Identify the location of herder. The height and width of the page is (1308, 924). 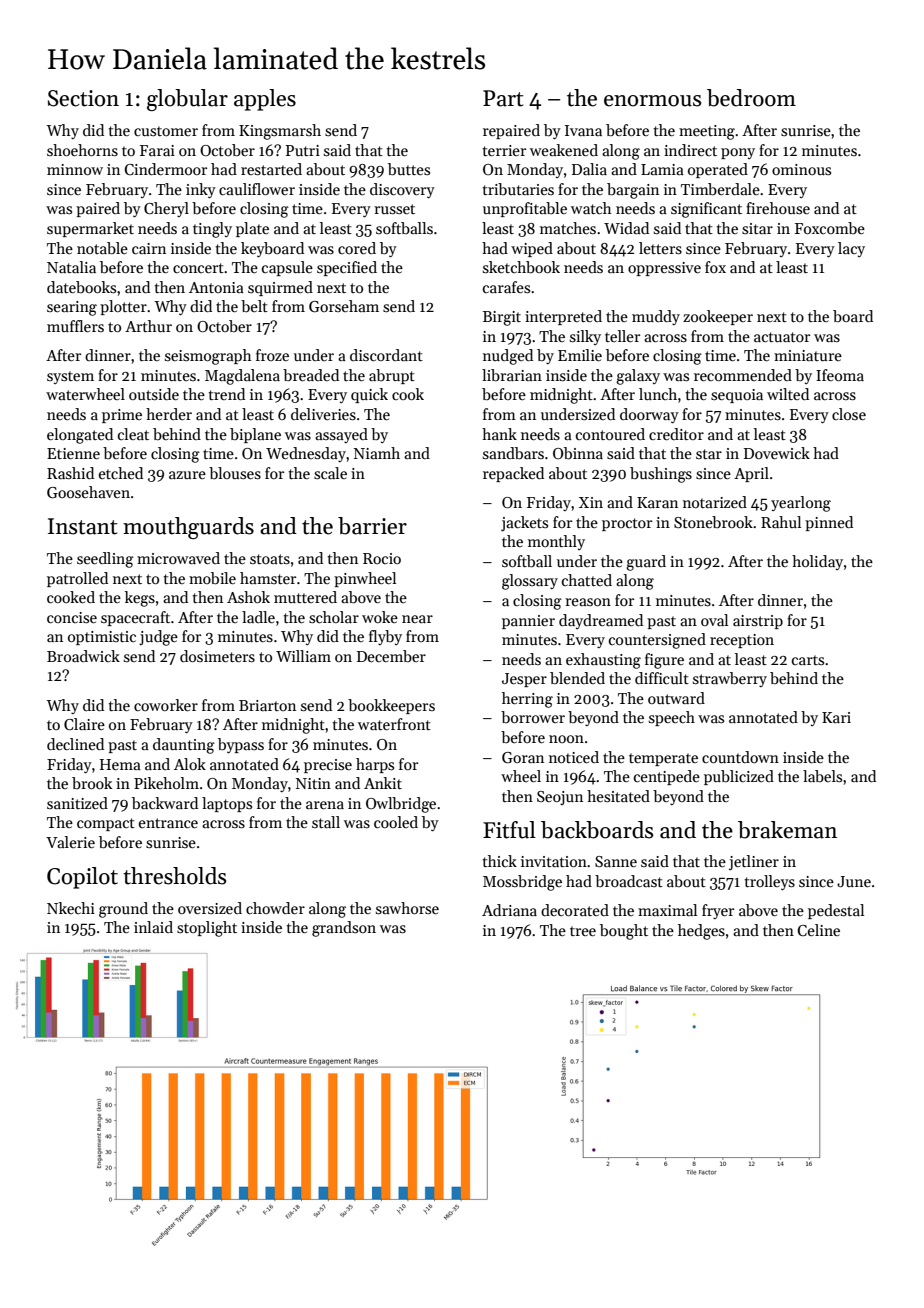
(169, 414).
